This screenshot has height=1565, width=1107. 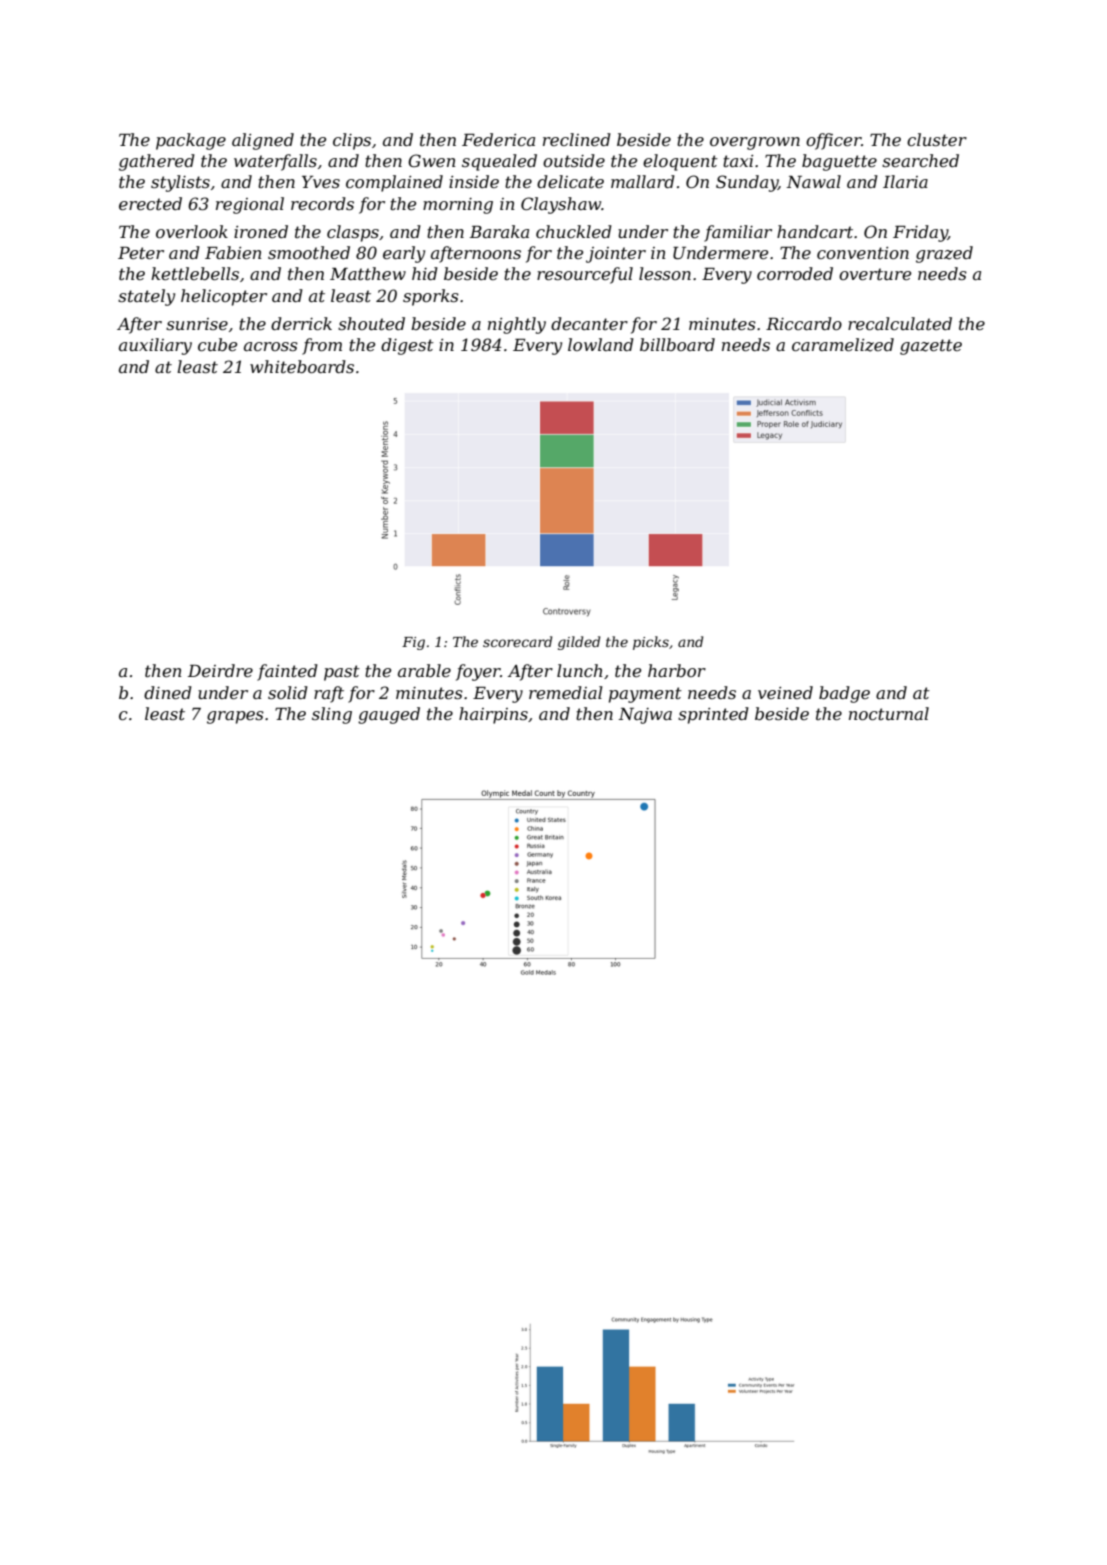 What do you see at coordinates (601, 344) in the screenshot?
I see `lowland` at bounding box center [601, 344].
